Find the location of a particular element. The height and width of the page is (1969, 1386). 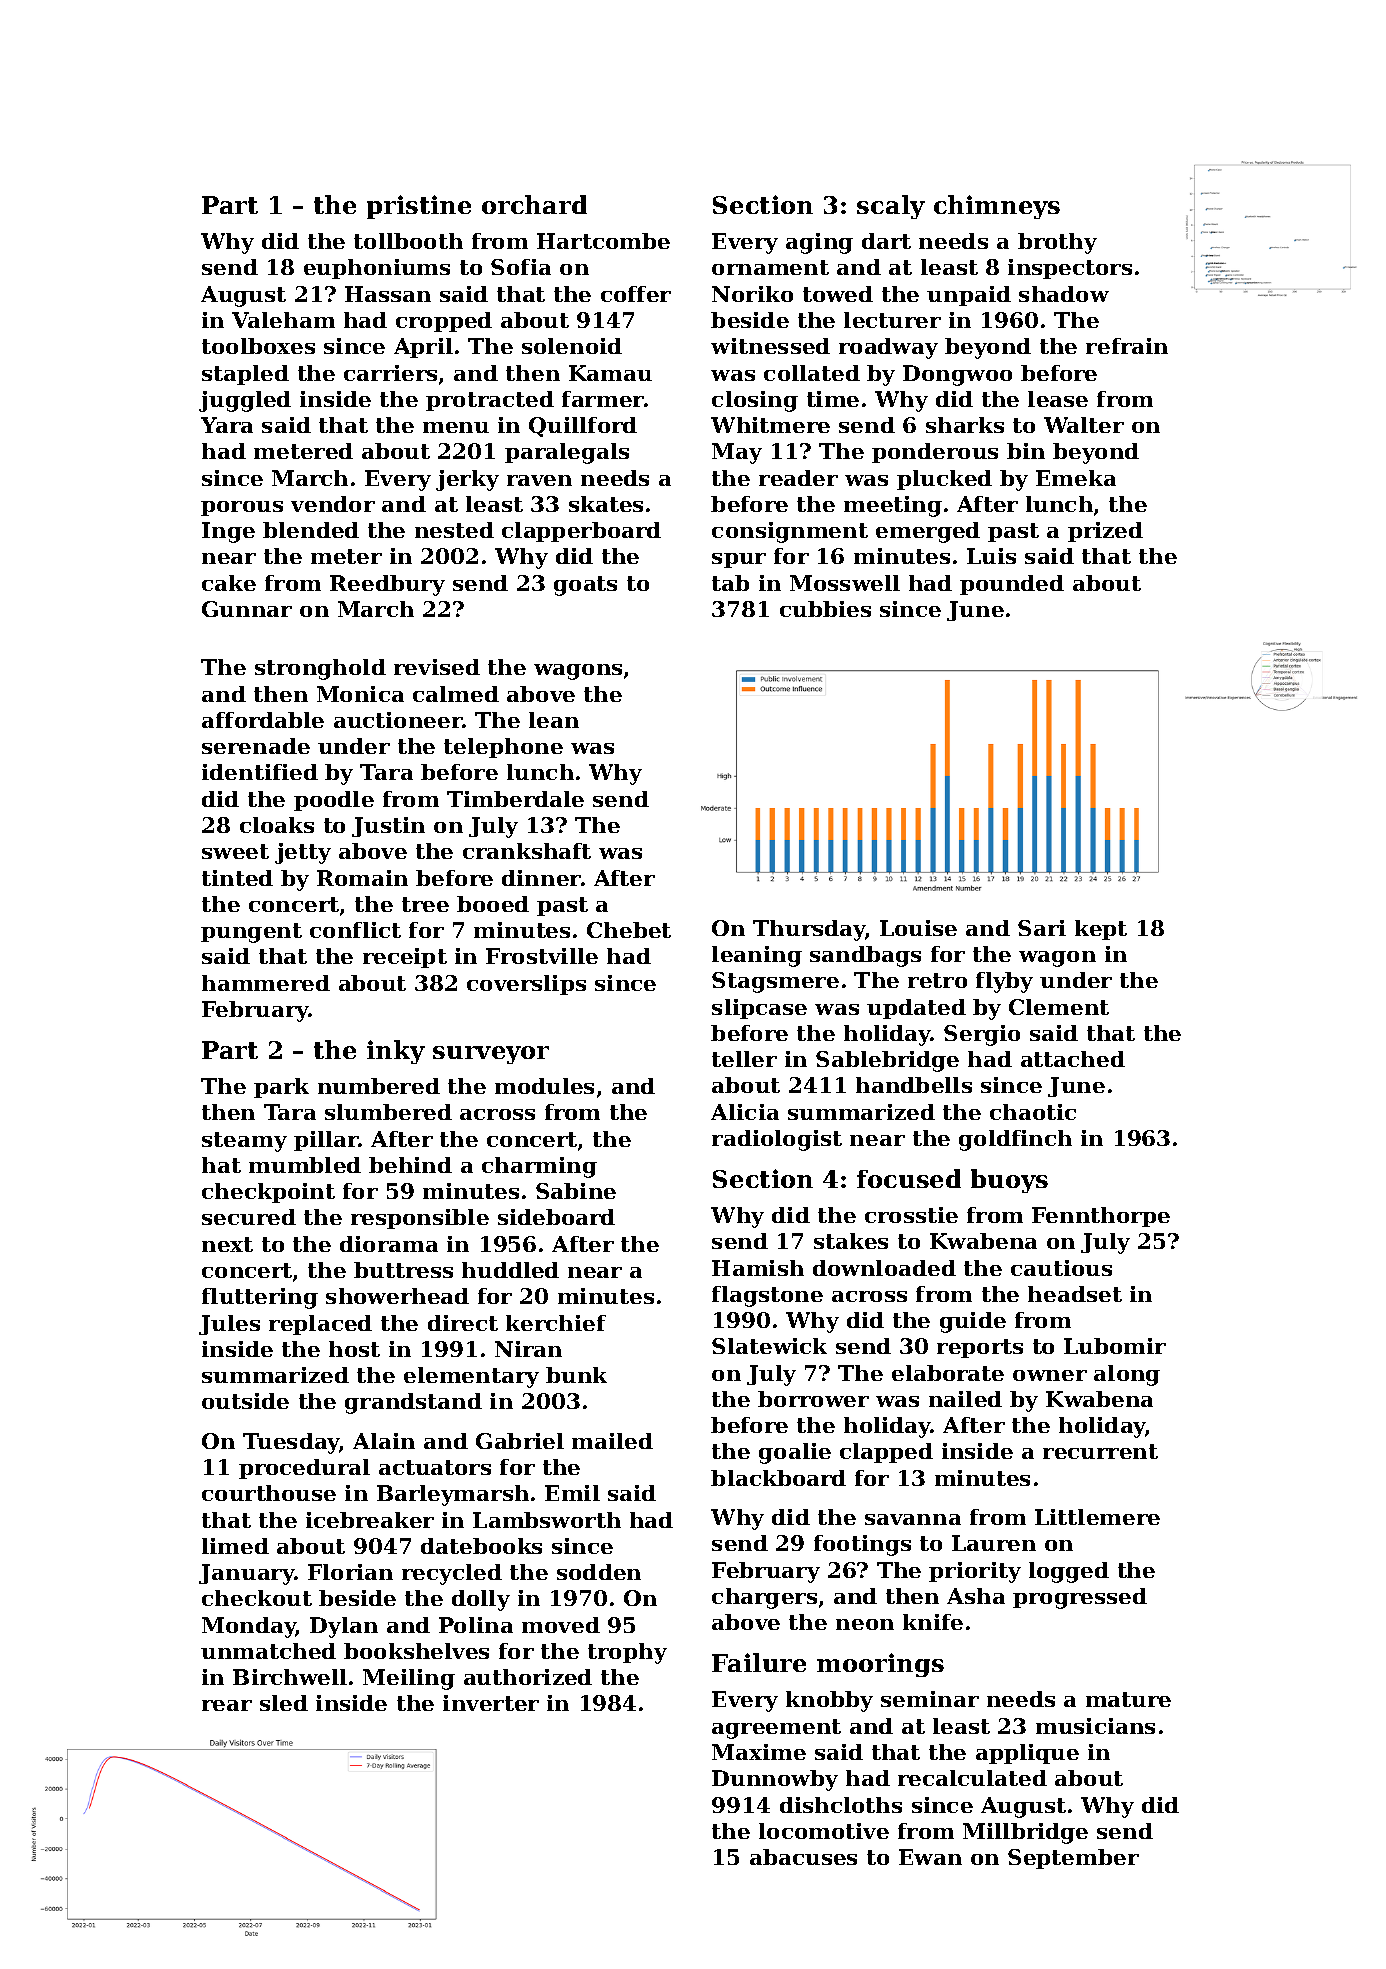

fluttering is located at coordinates (260, 1298).
